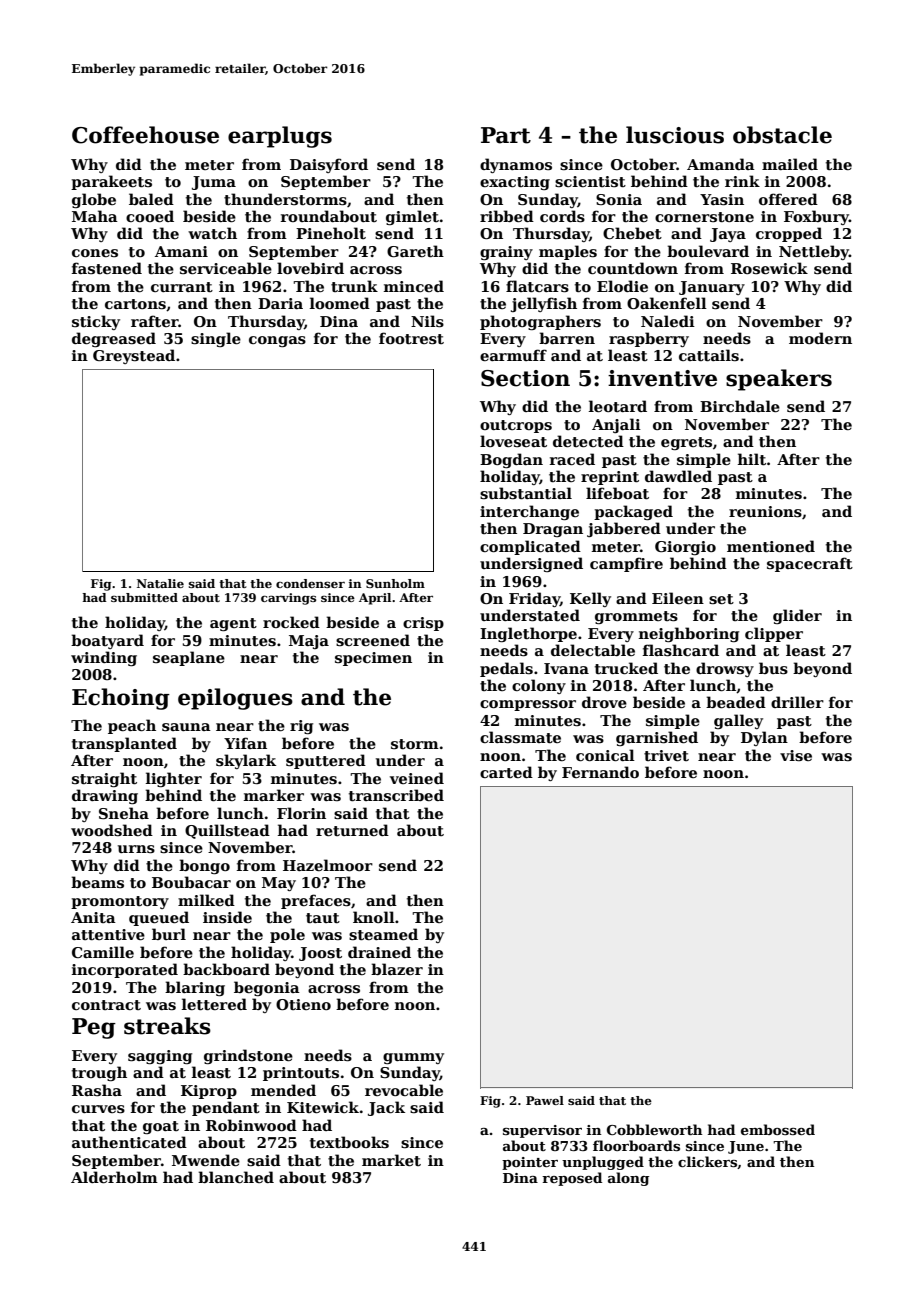 This document has height=1308, width=924. I want to click on Part, so click(506, 135).
